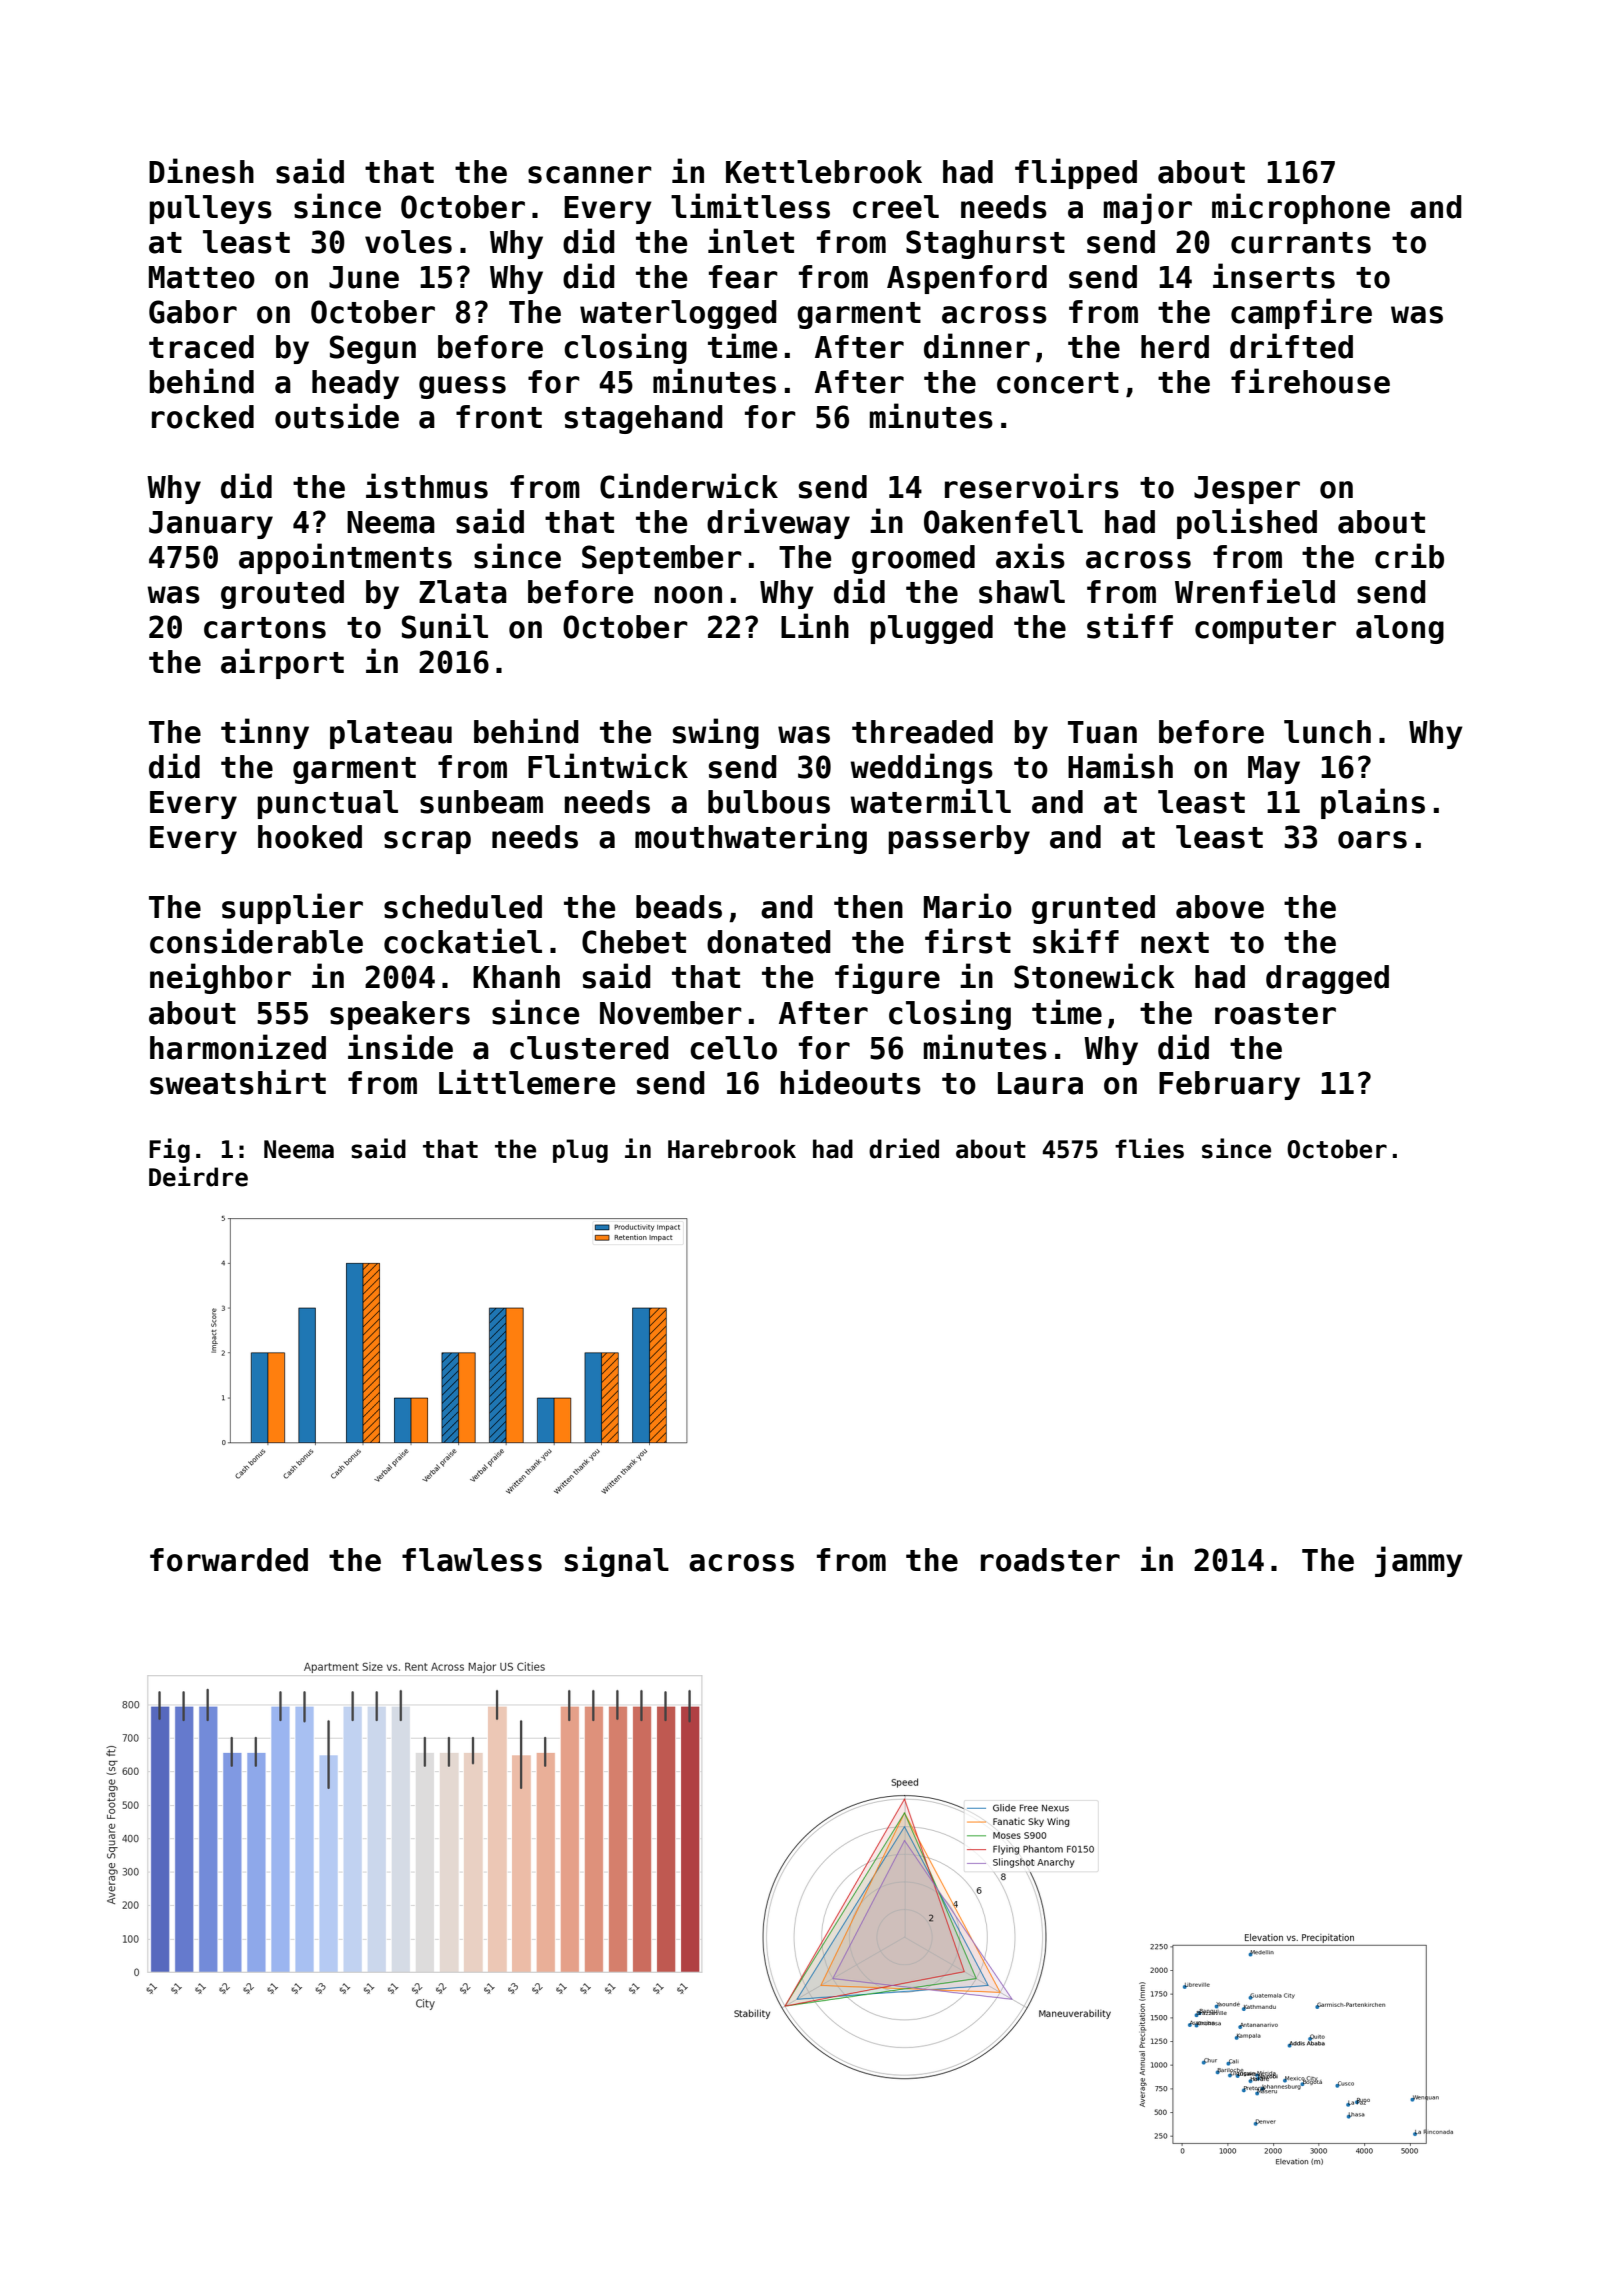 This document has width=1620, height=2292. Describe the element at coordinates (408, 242) in the document. I see `voles` at that location.
